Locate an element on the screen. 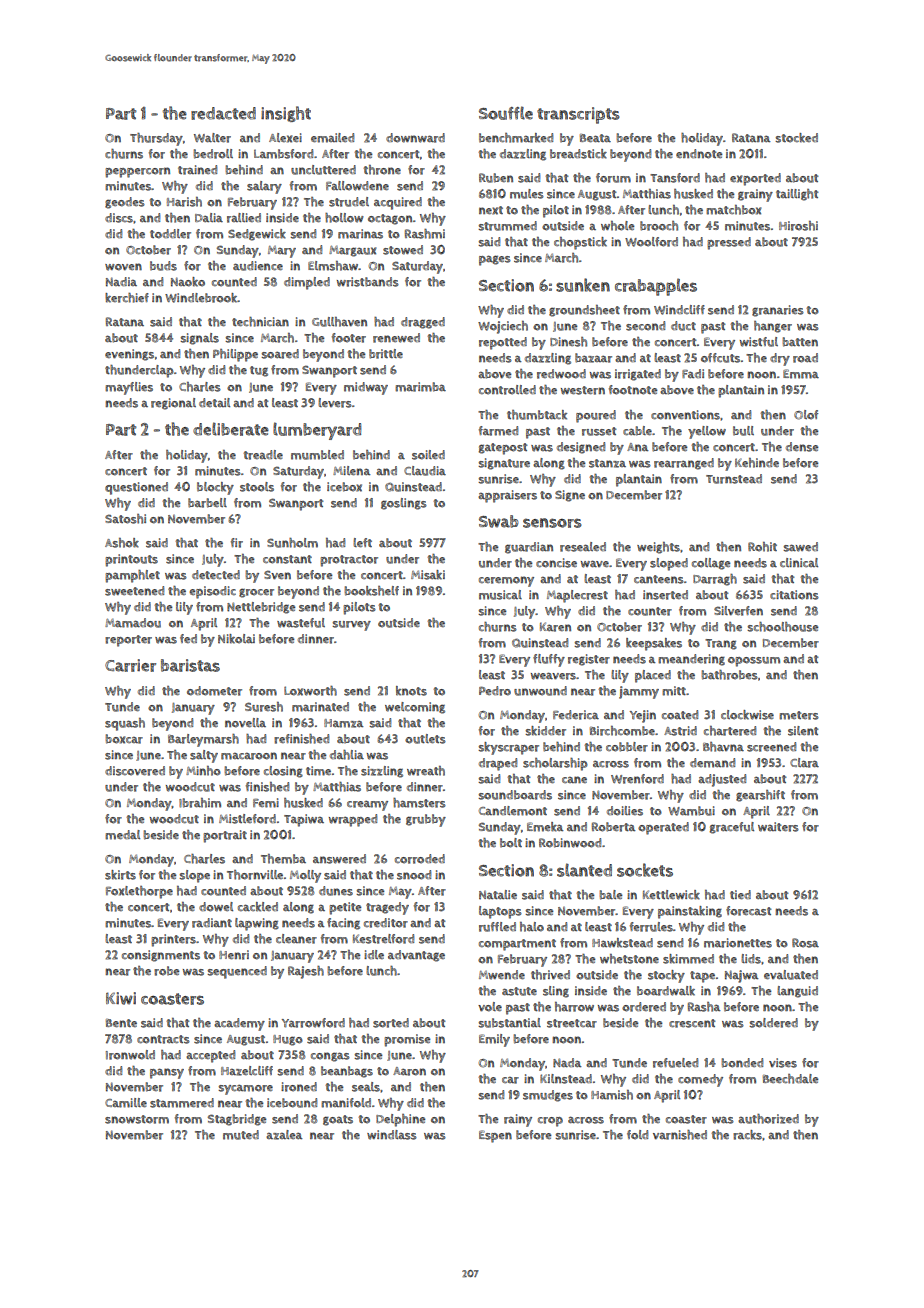  russet is located at coordinates (599, 431).
